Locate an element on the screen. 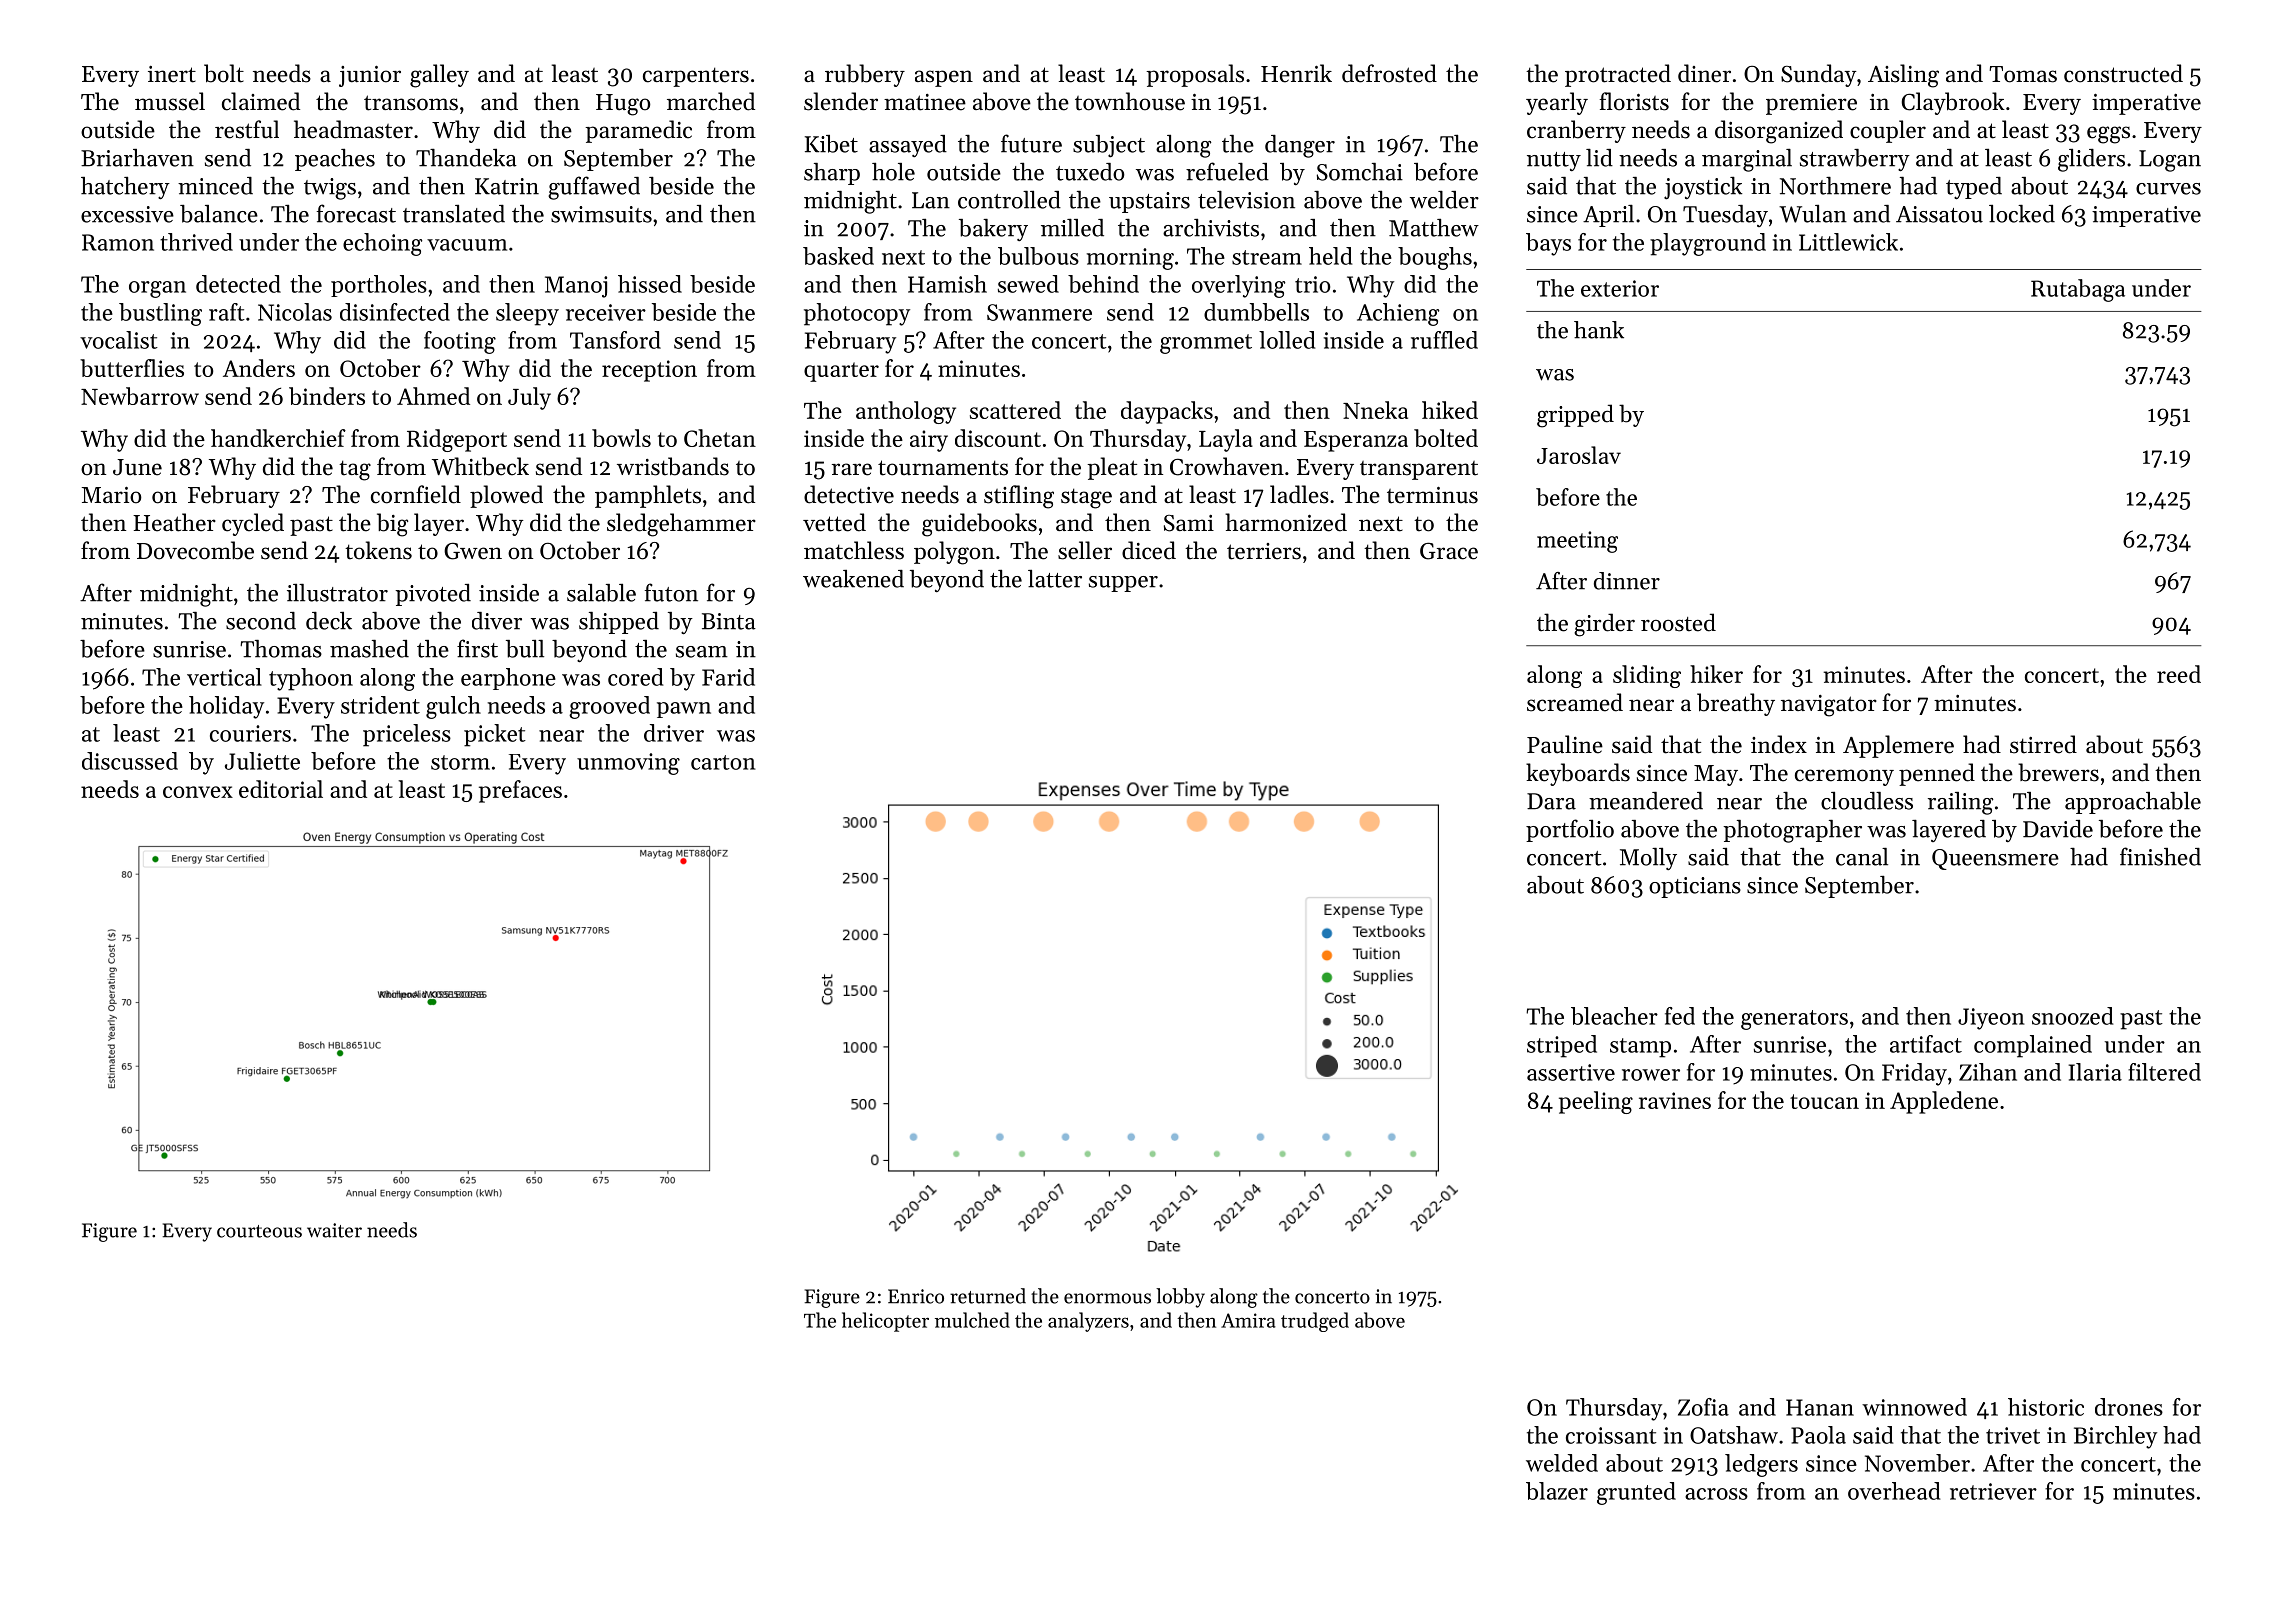  defrosted is located at coordinates (1389, 73).
